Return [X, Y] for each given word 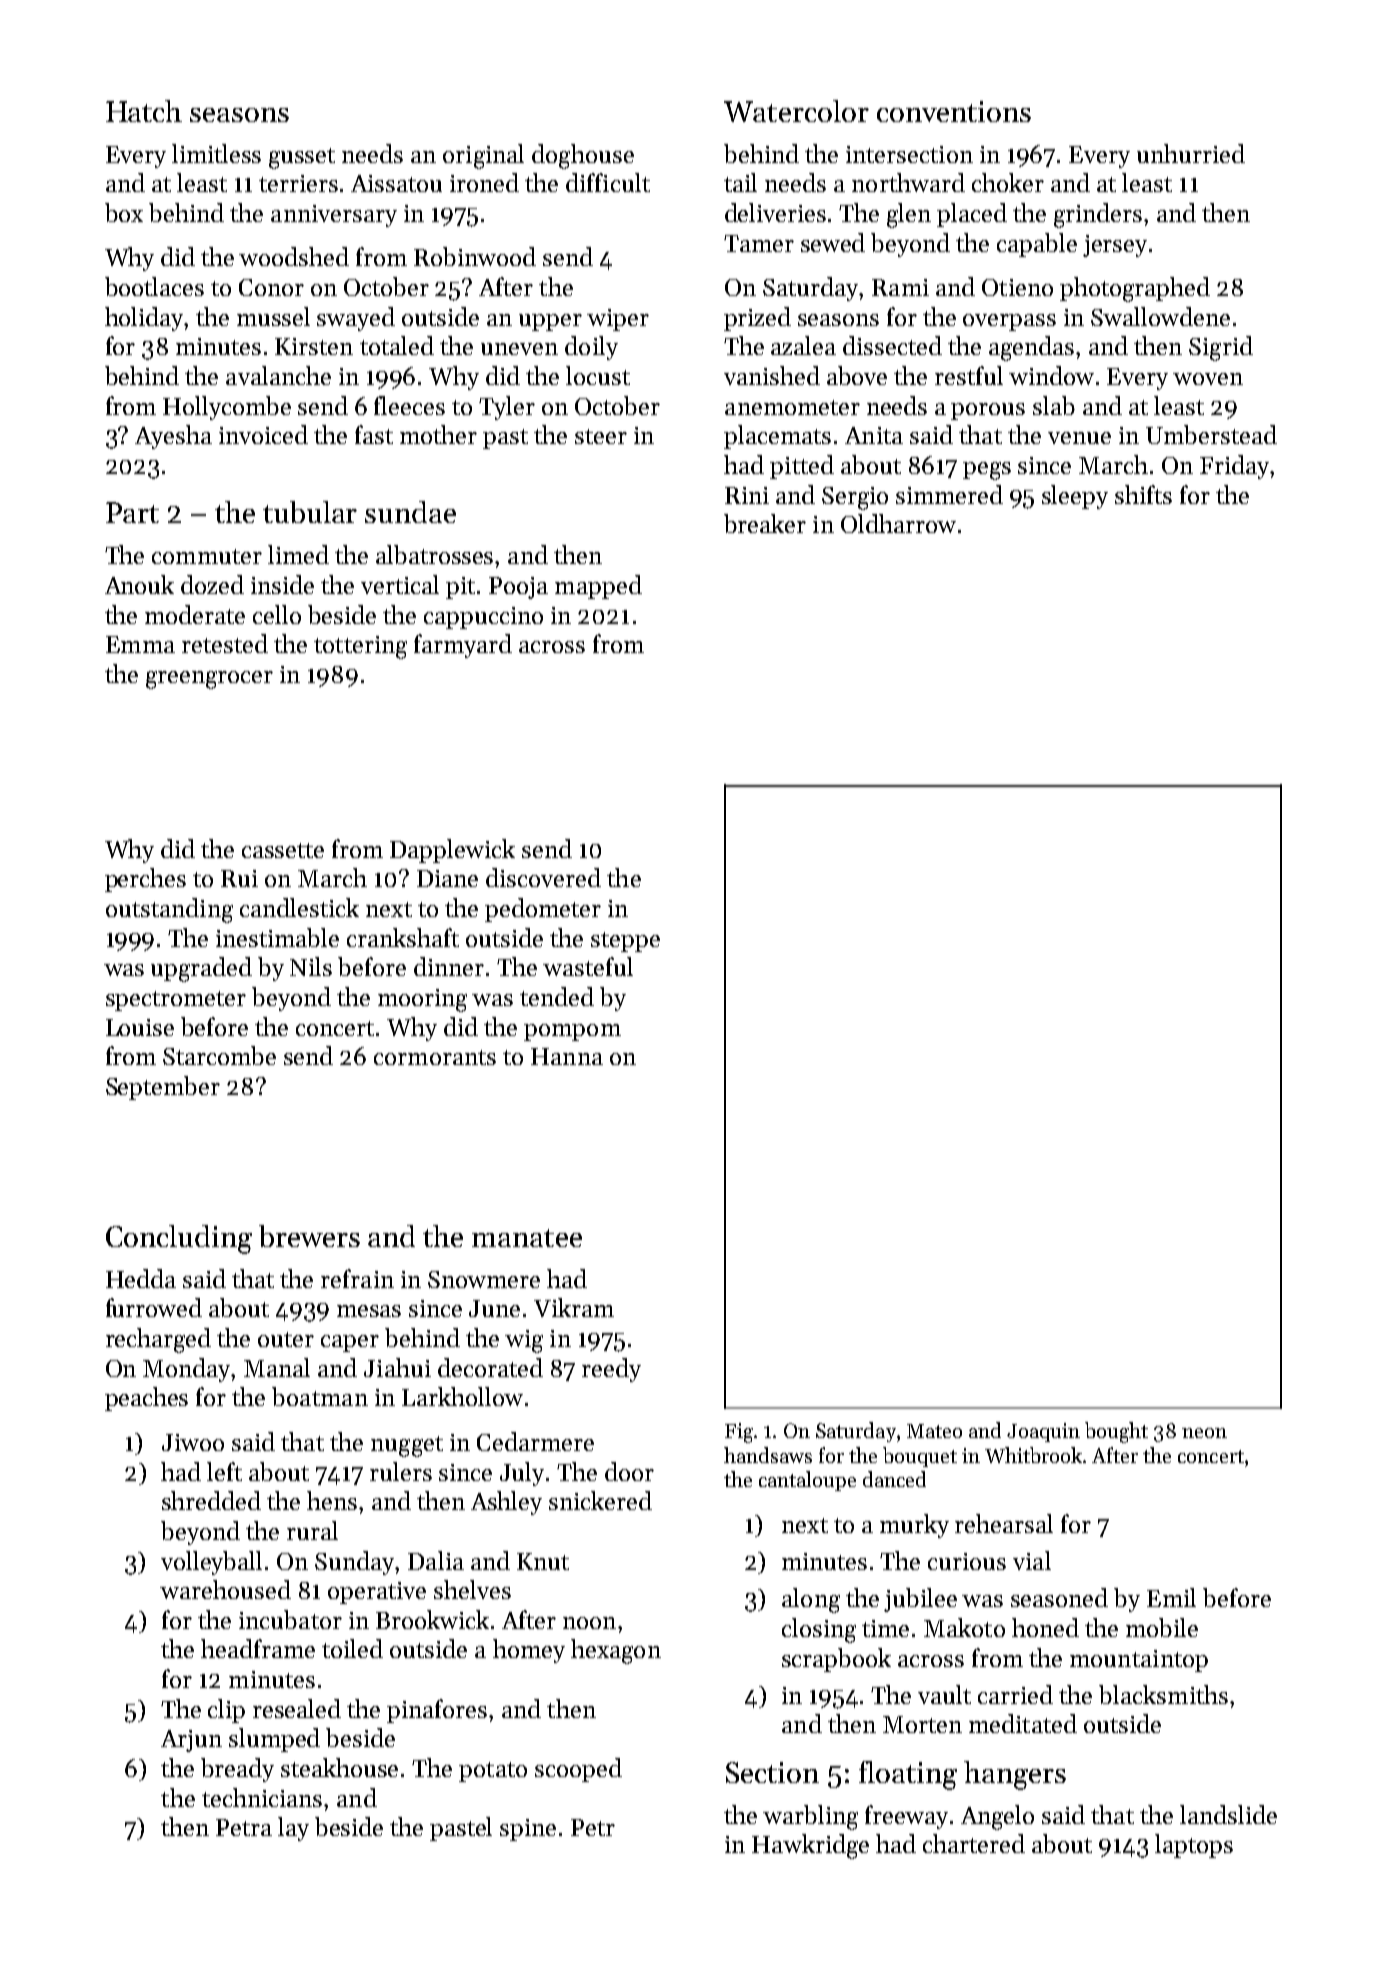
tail [740, 182]
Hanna [567, 1056]
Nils [311, 966]
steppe [625, 942]
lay [293, 1829]
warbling [810, 1817]
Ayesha [173, 437]
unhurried [1191, 153]
